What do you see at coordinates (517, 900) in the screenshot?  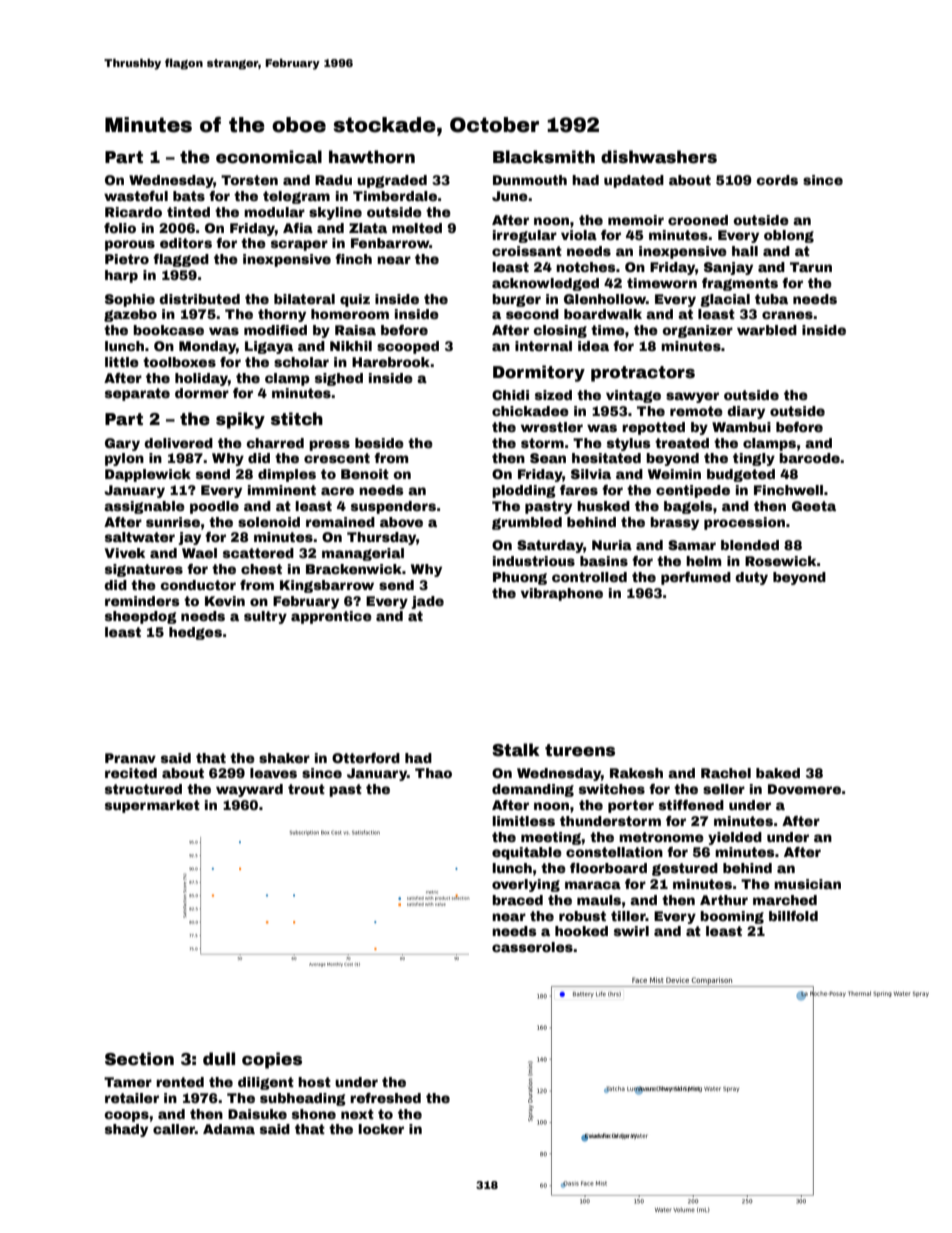 I see `braced` at bounding box center [517, 900].
